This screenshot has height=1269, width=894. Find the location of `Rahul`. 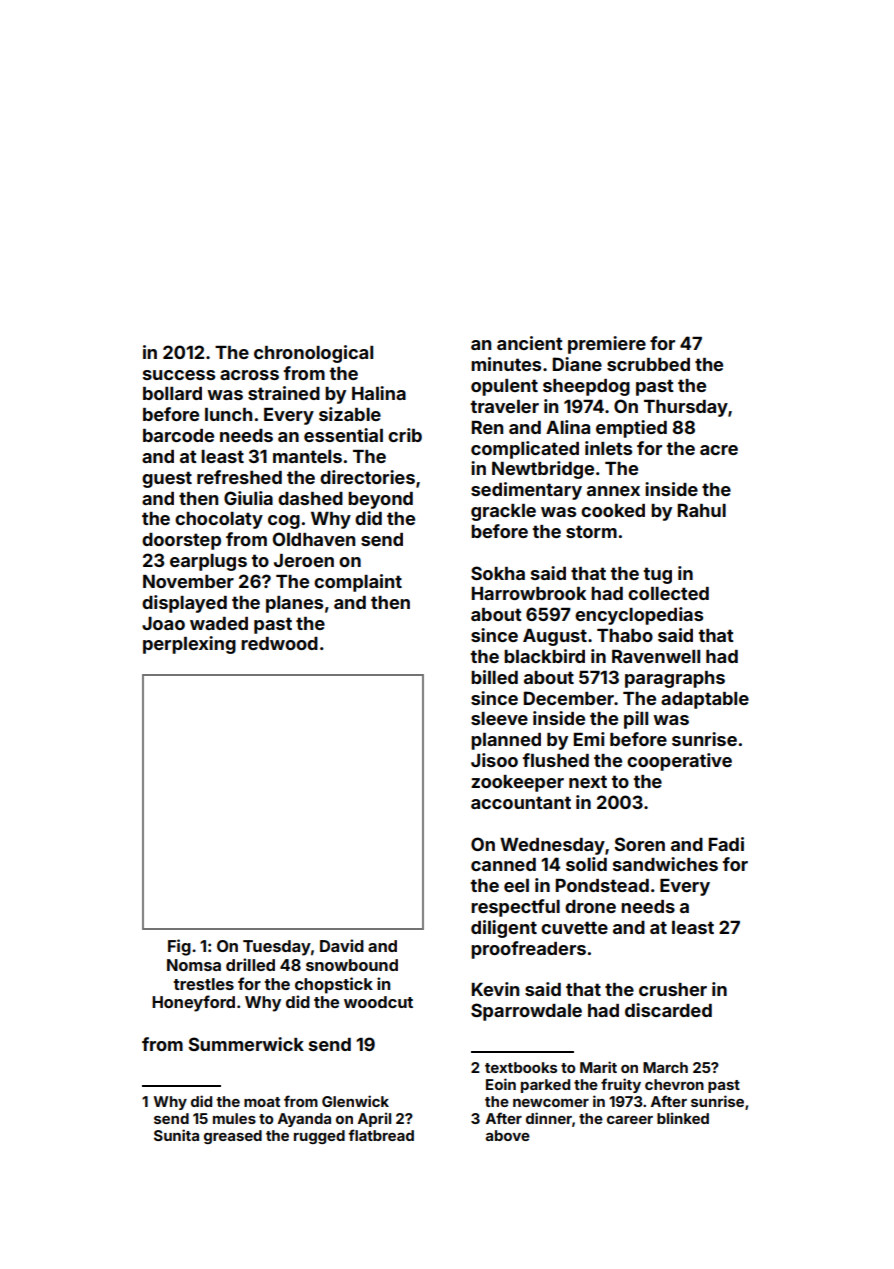

Rahul is located at coordinates (702, 510).
